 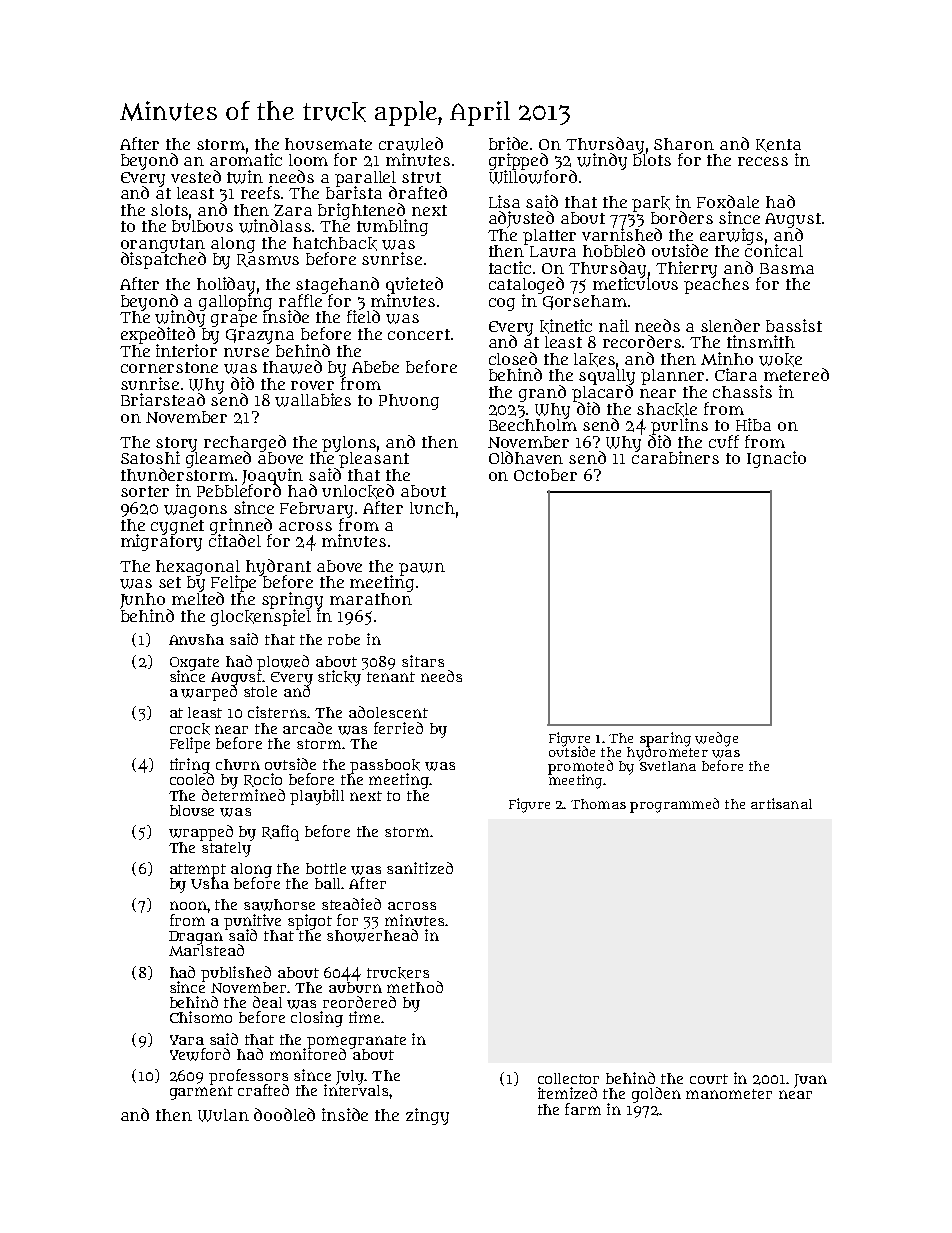 I want to click on aromatic, so click(x=246, y=159).
